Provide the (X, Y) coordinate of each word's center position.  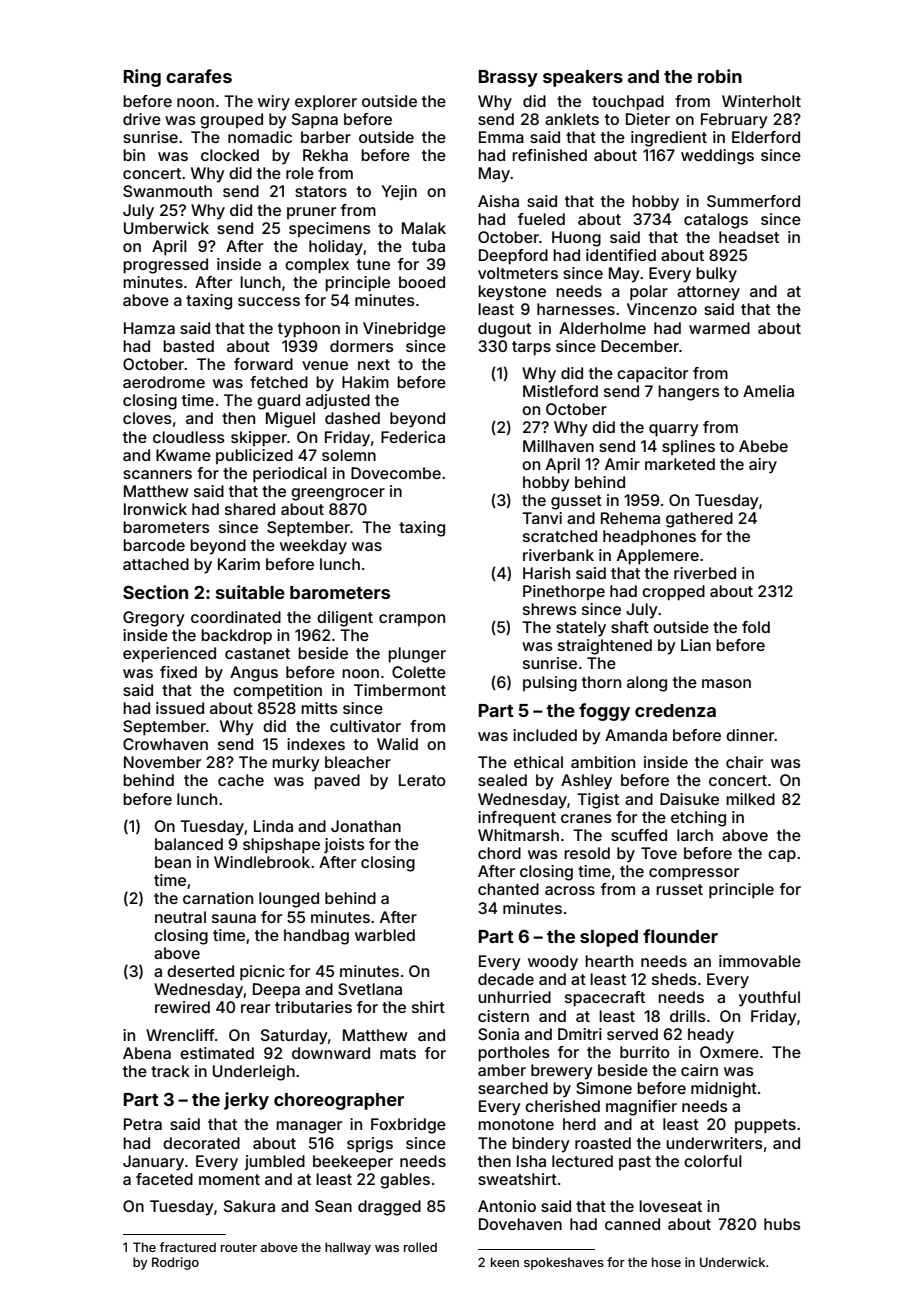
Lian (696, 645)
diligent (345, 619)
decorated (201, 1143)
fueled (541, 219)
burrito (645, 1052)
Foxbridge (408, 1126)
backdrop (236, 637)
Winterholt (761, 101)
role (300, 173)
